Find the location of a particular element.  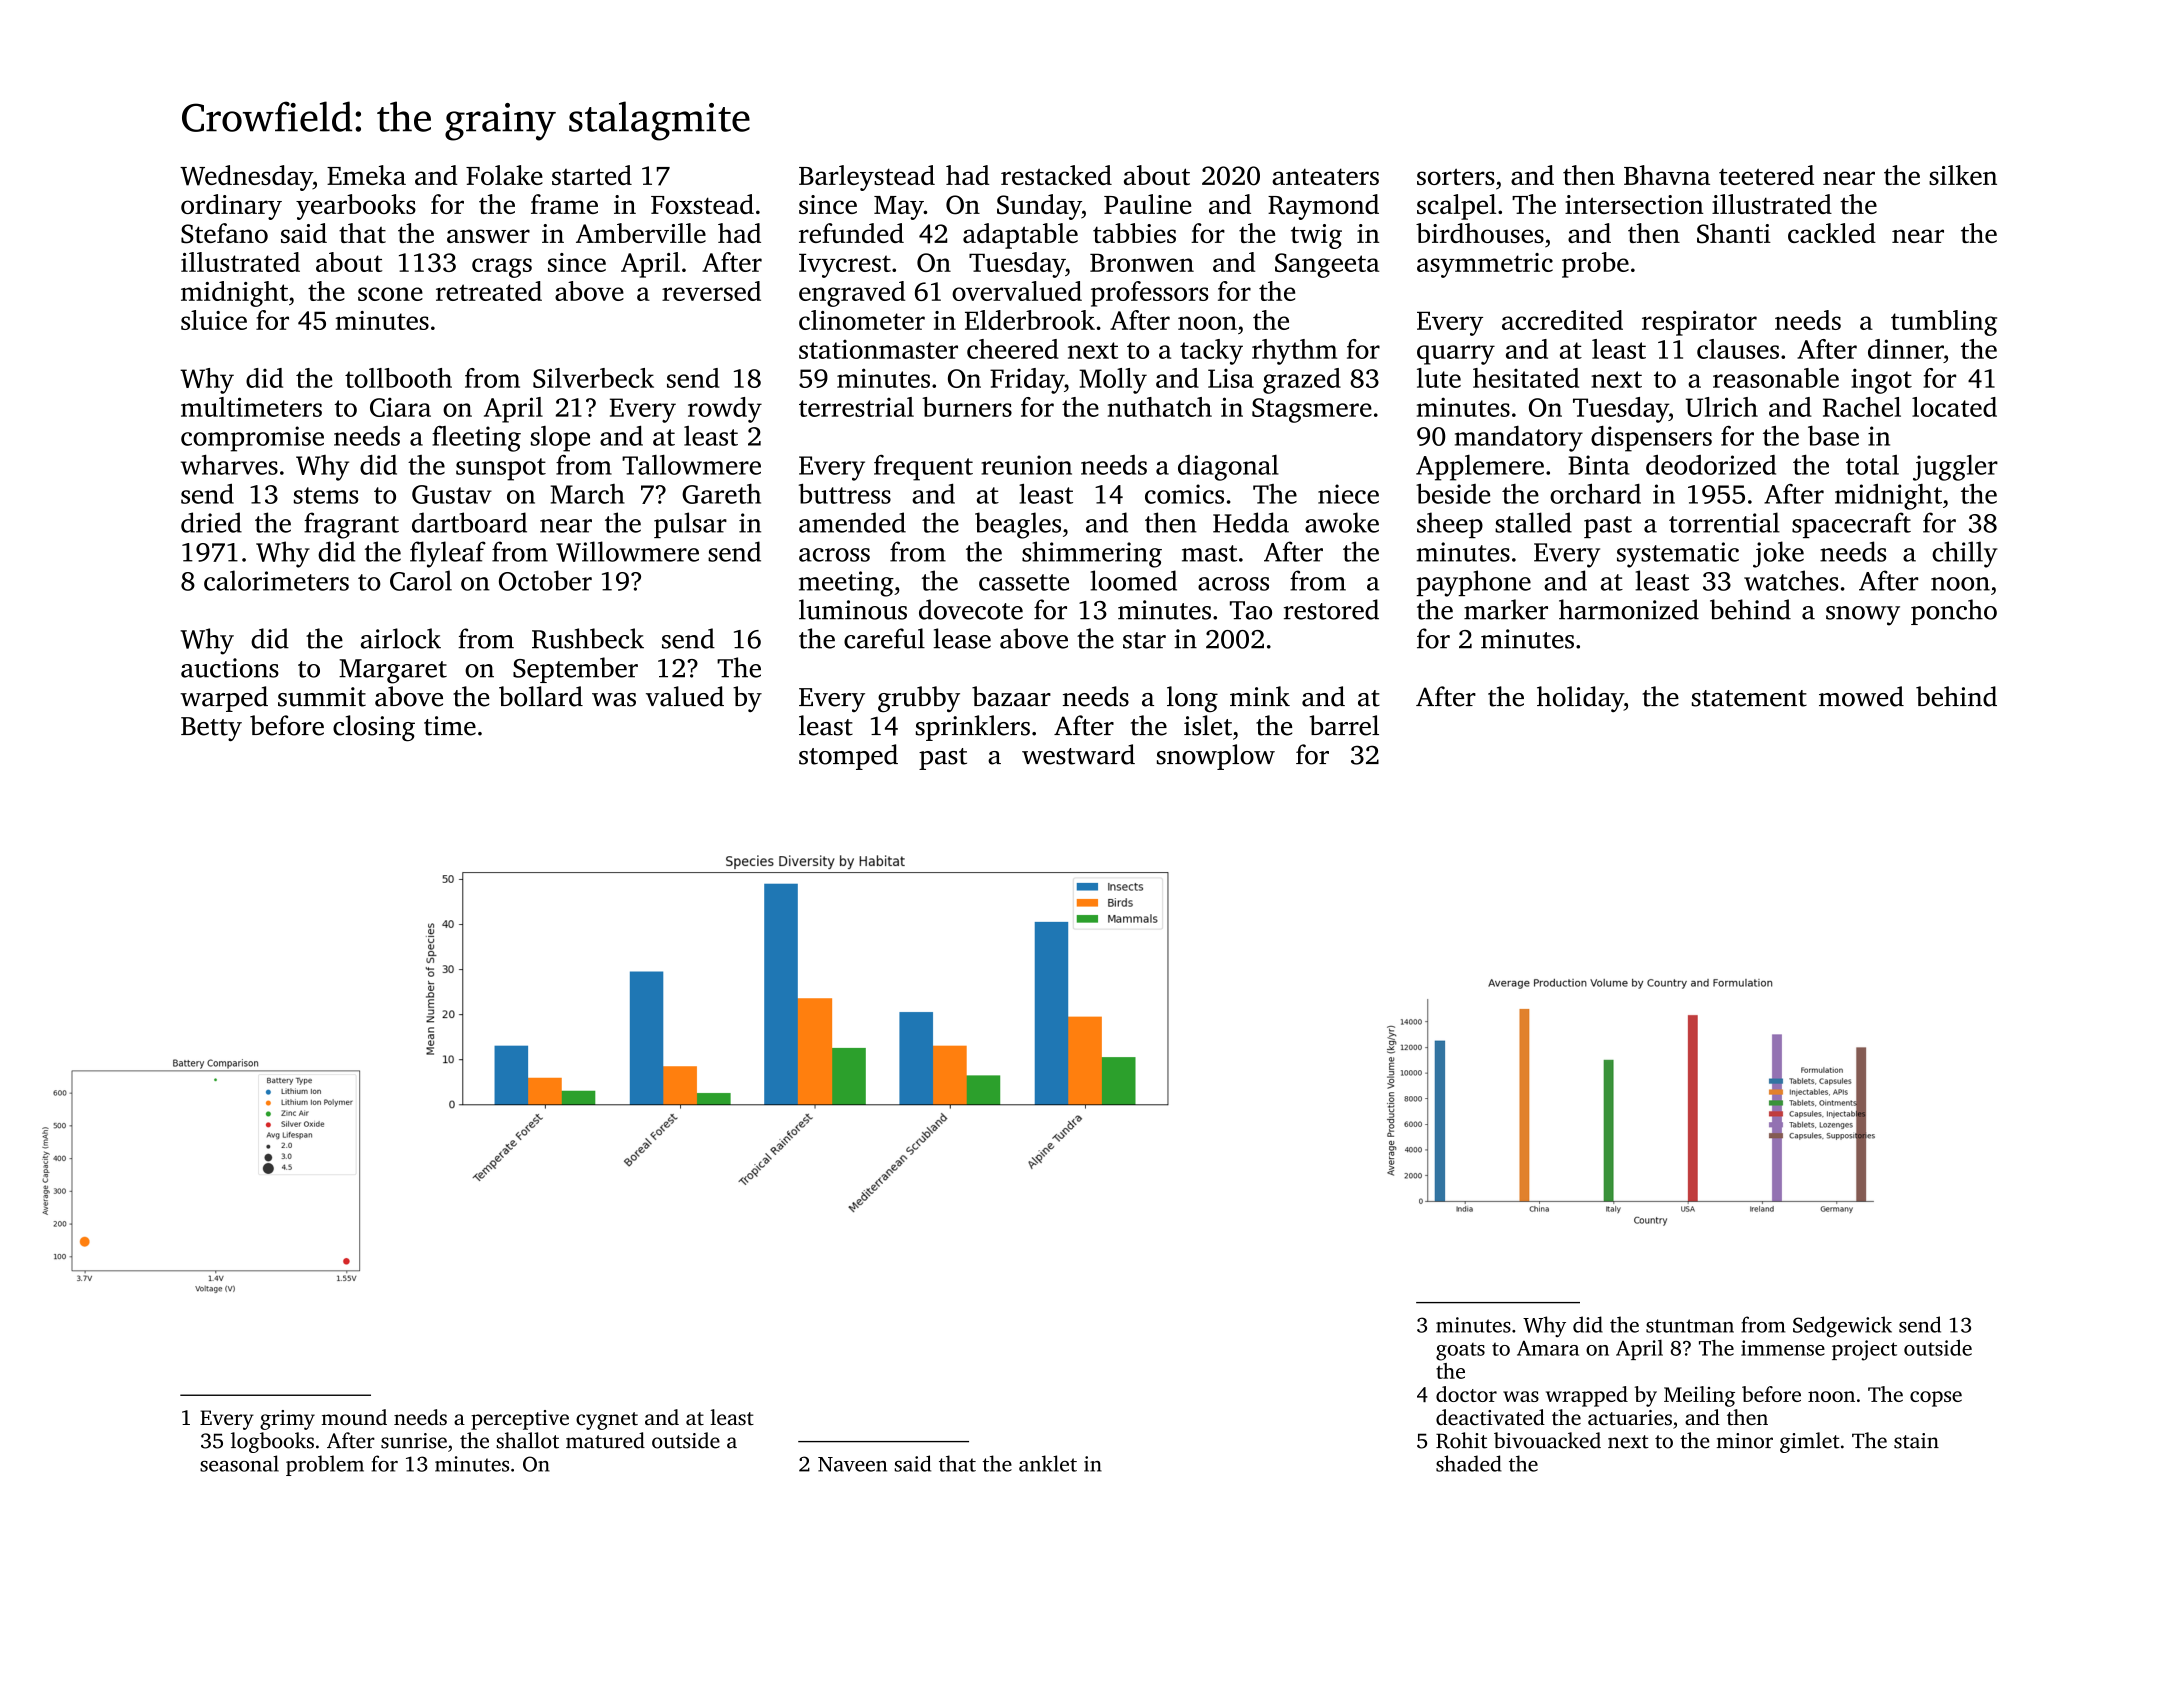

stomped is located at coordinates (848, 757).
